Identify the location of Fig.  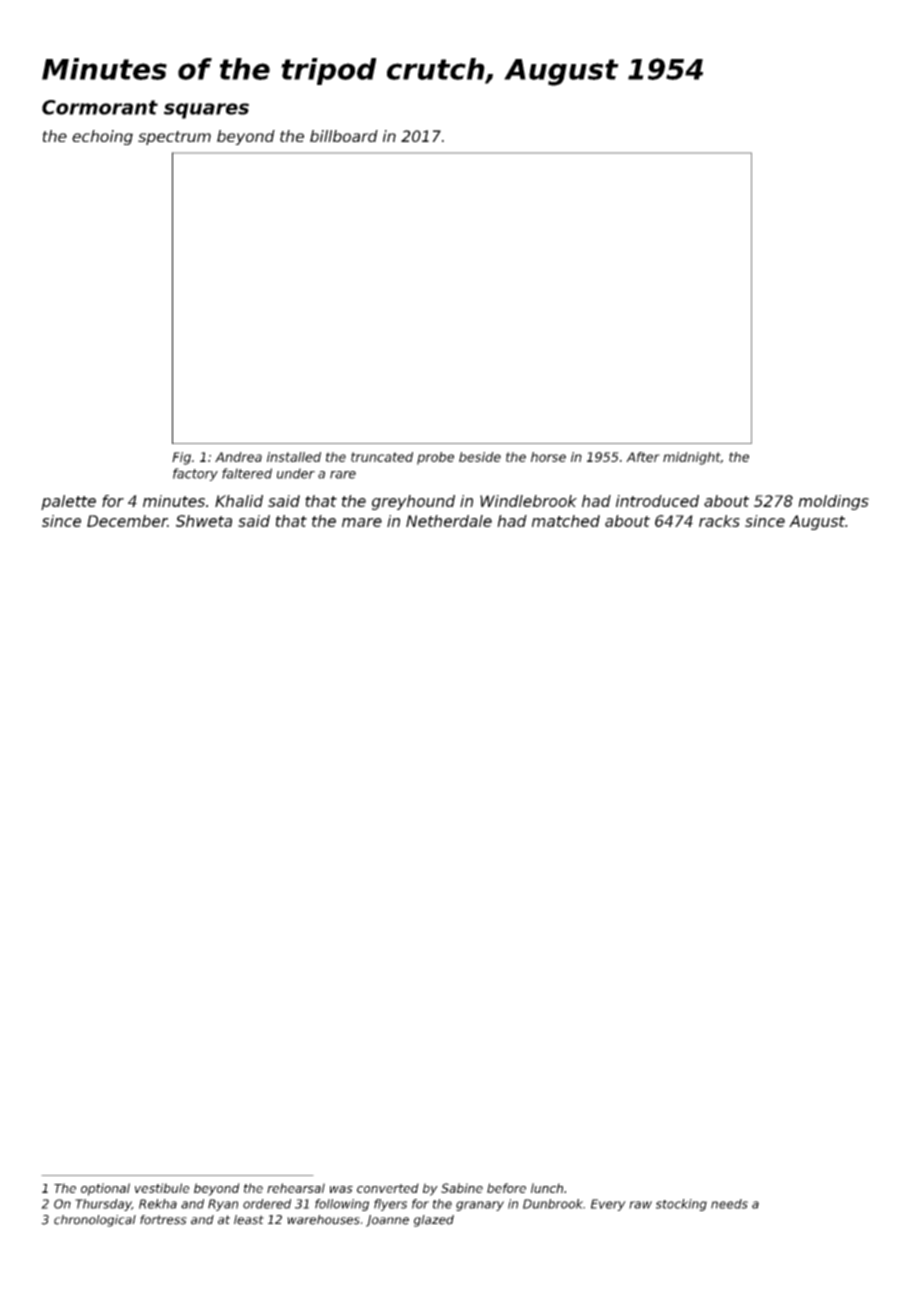
(181, 458).
